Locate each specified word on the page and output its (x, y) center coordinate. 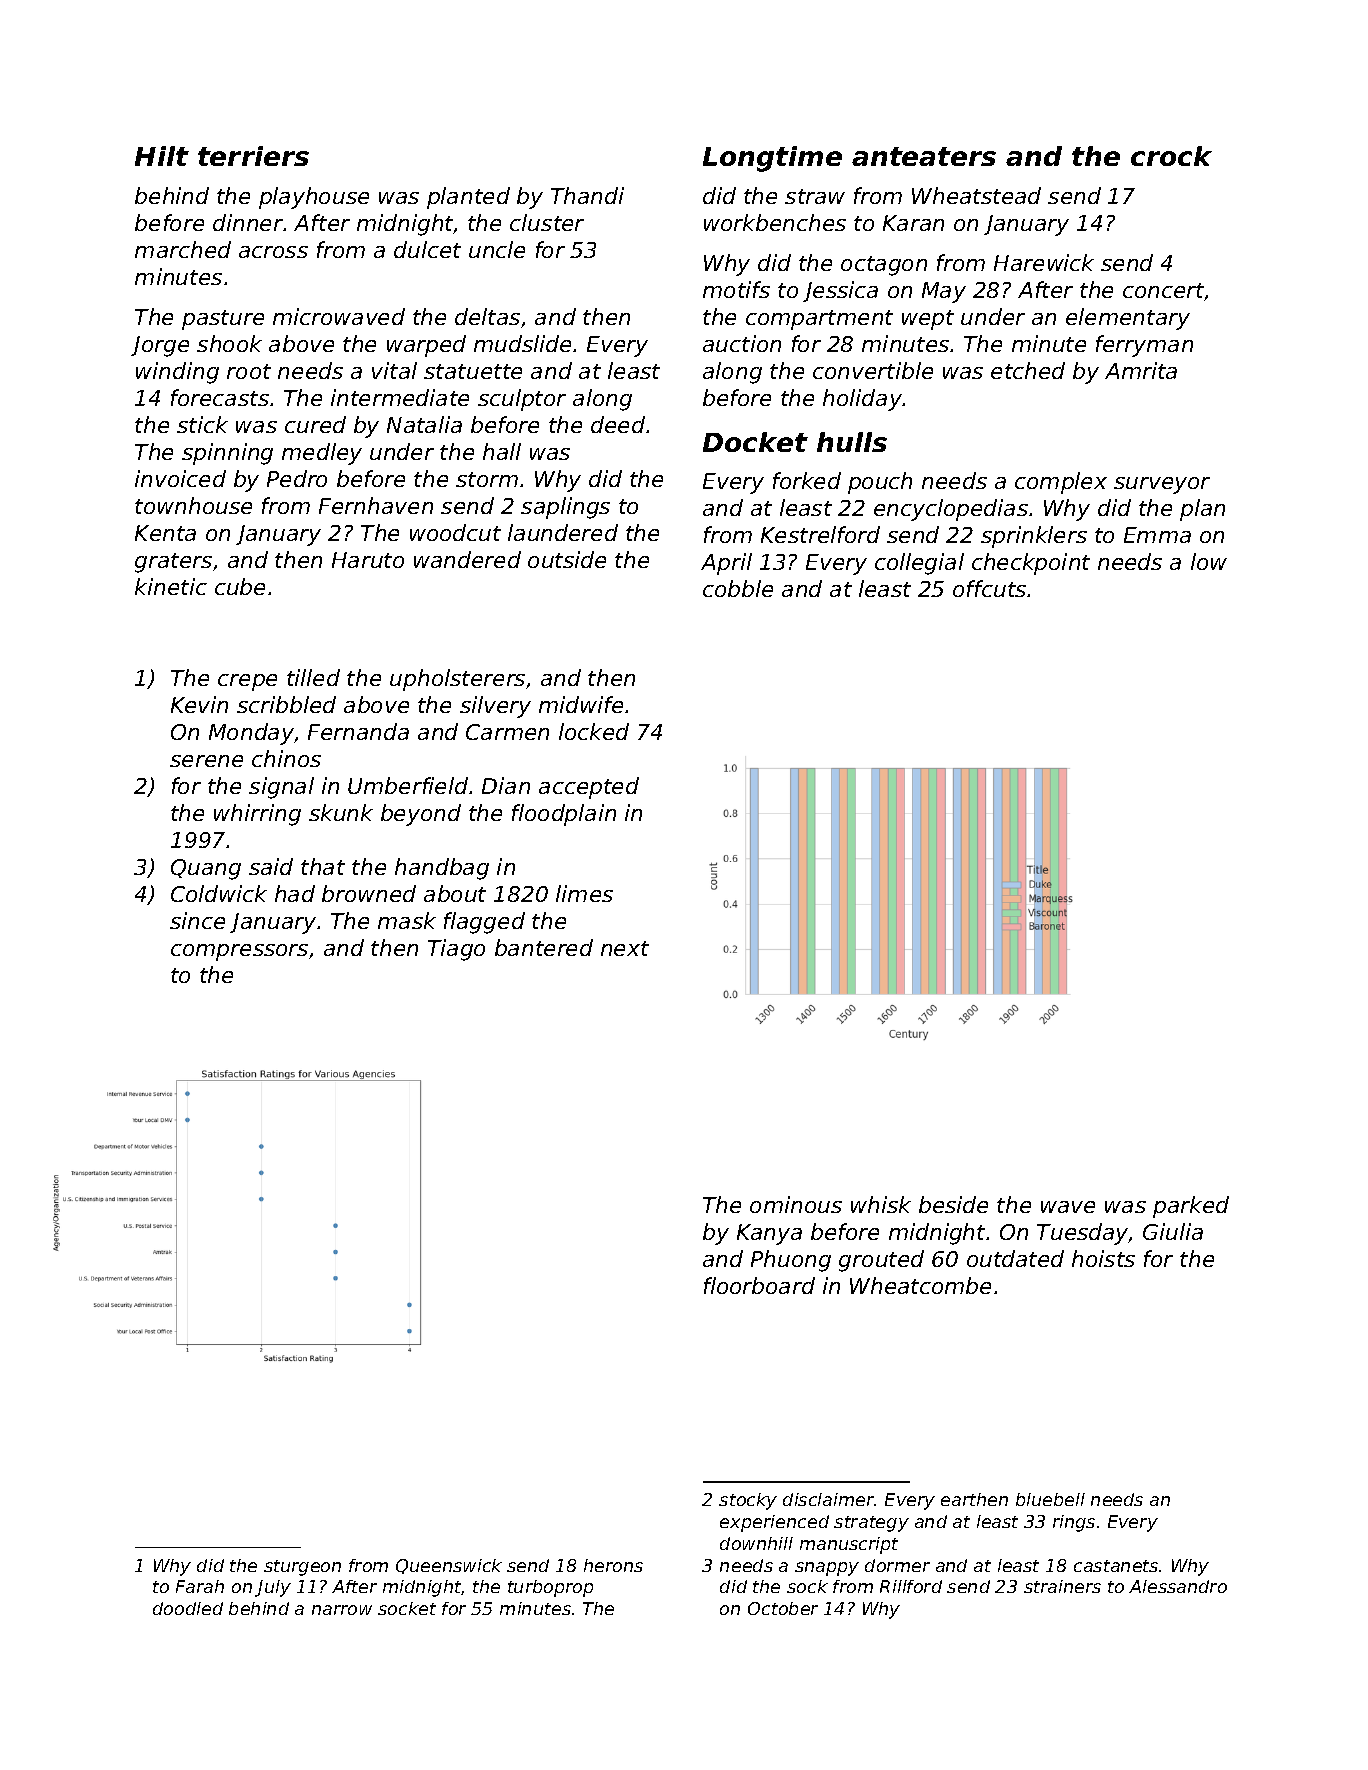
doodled (188, 1608)
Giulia (1173, 1231)
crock (1171, 156)
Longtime (772, 159)
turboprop (550, 1588)
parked (1191, 1207)
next (625, 948)
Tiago (456, 950)
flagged (484, 923)
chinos (286, 758)
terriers (253, 156)
